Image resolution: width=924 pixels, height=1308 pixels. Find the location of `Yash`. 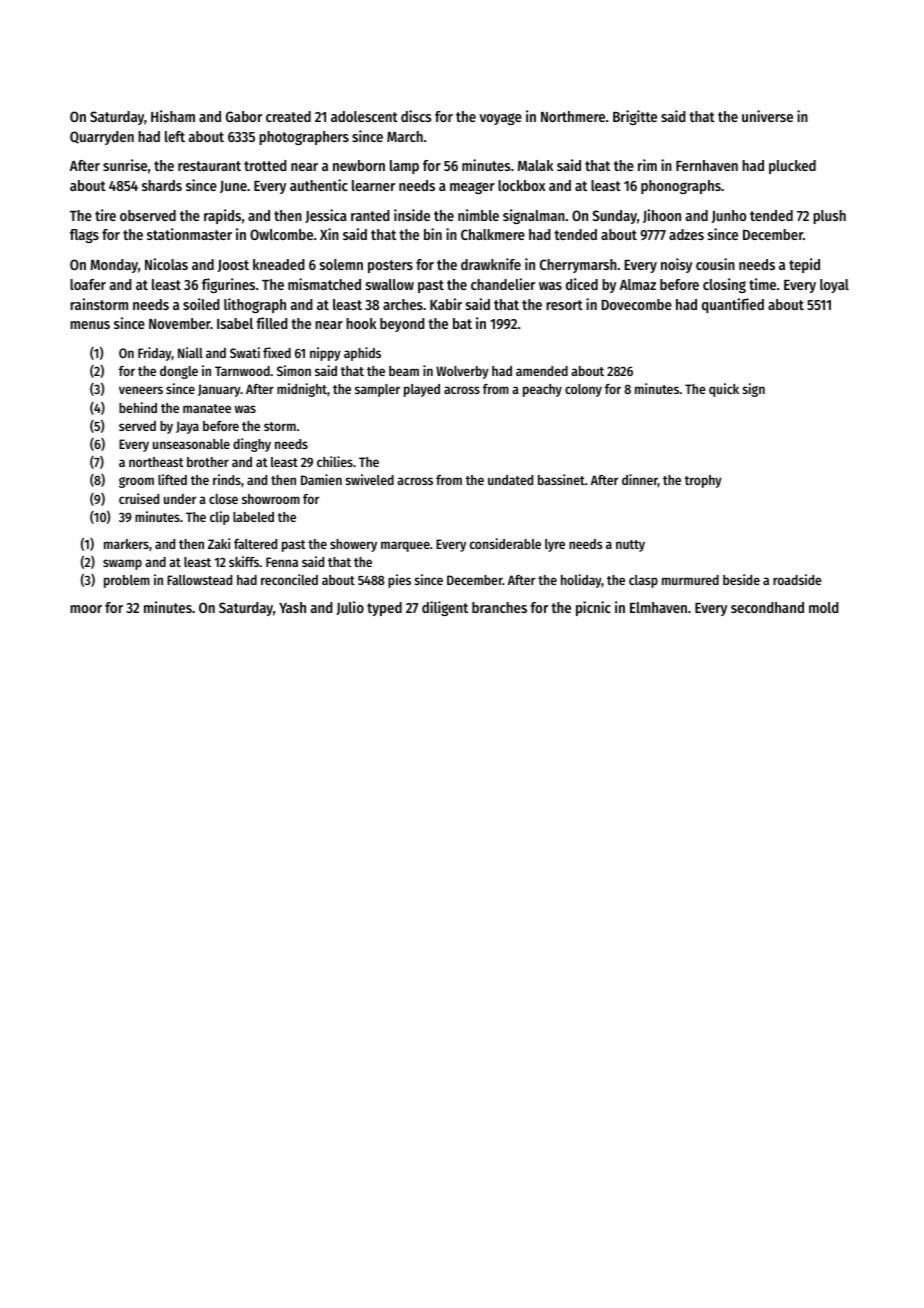

Yash is located at coordinates (292, 607).
